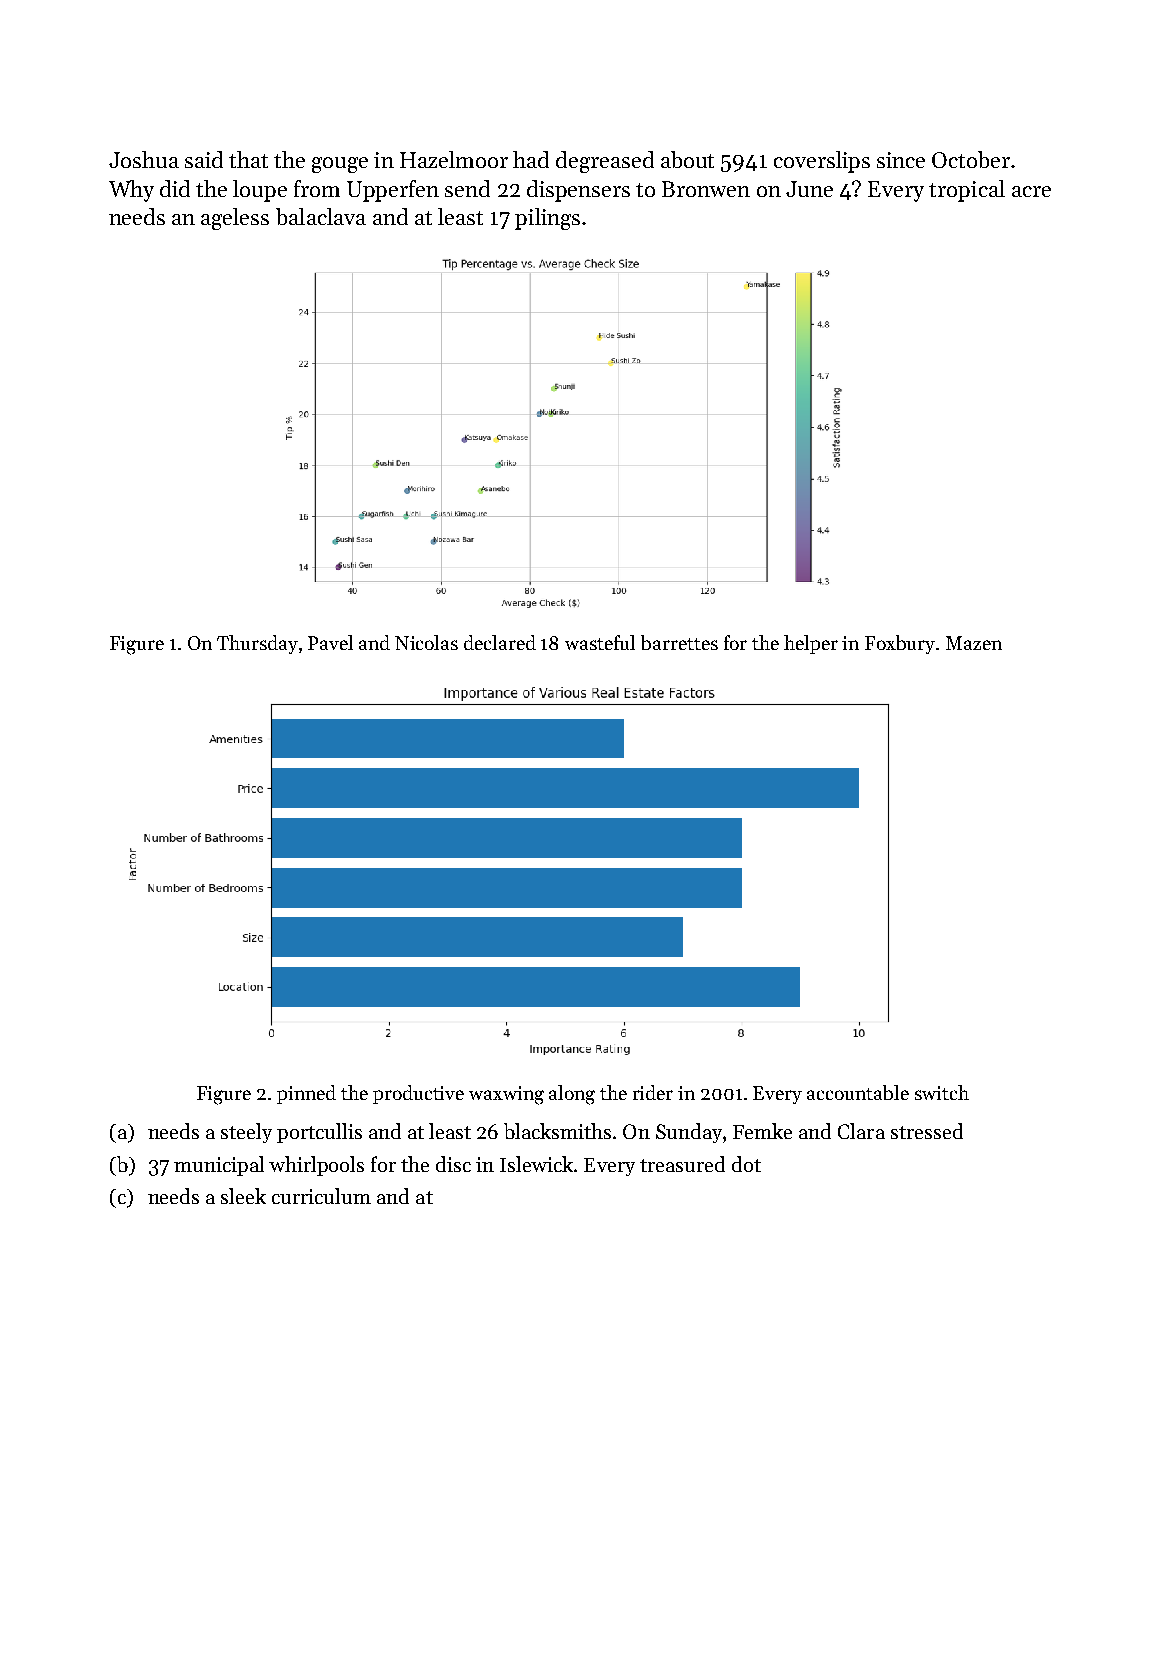 The image size is (1165, 1654). Describe the element at coordinates (942, 1092) in the image. I see `switch` at that location.
